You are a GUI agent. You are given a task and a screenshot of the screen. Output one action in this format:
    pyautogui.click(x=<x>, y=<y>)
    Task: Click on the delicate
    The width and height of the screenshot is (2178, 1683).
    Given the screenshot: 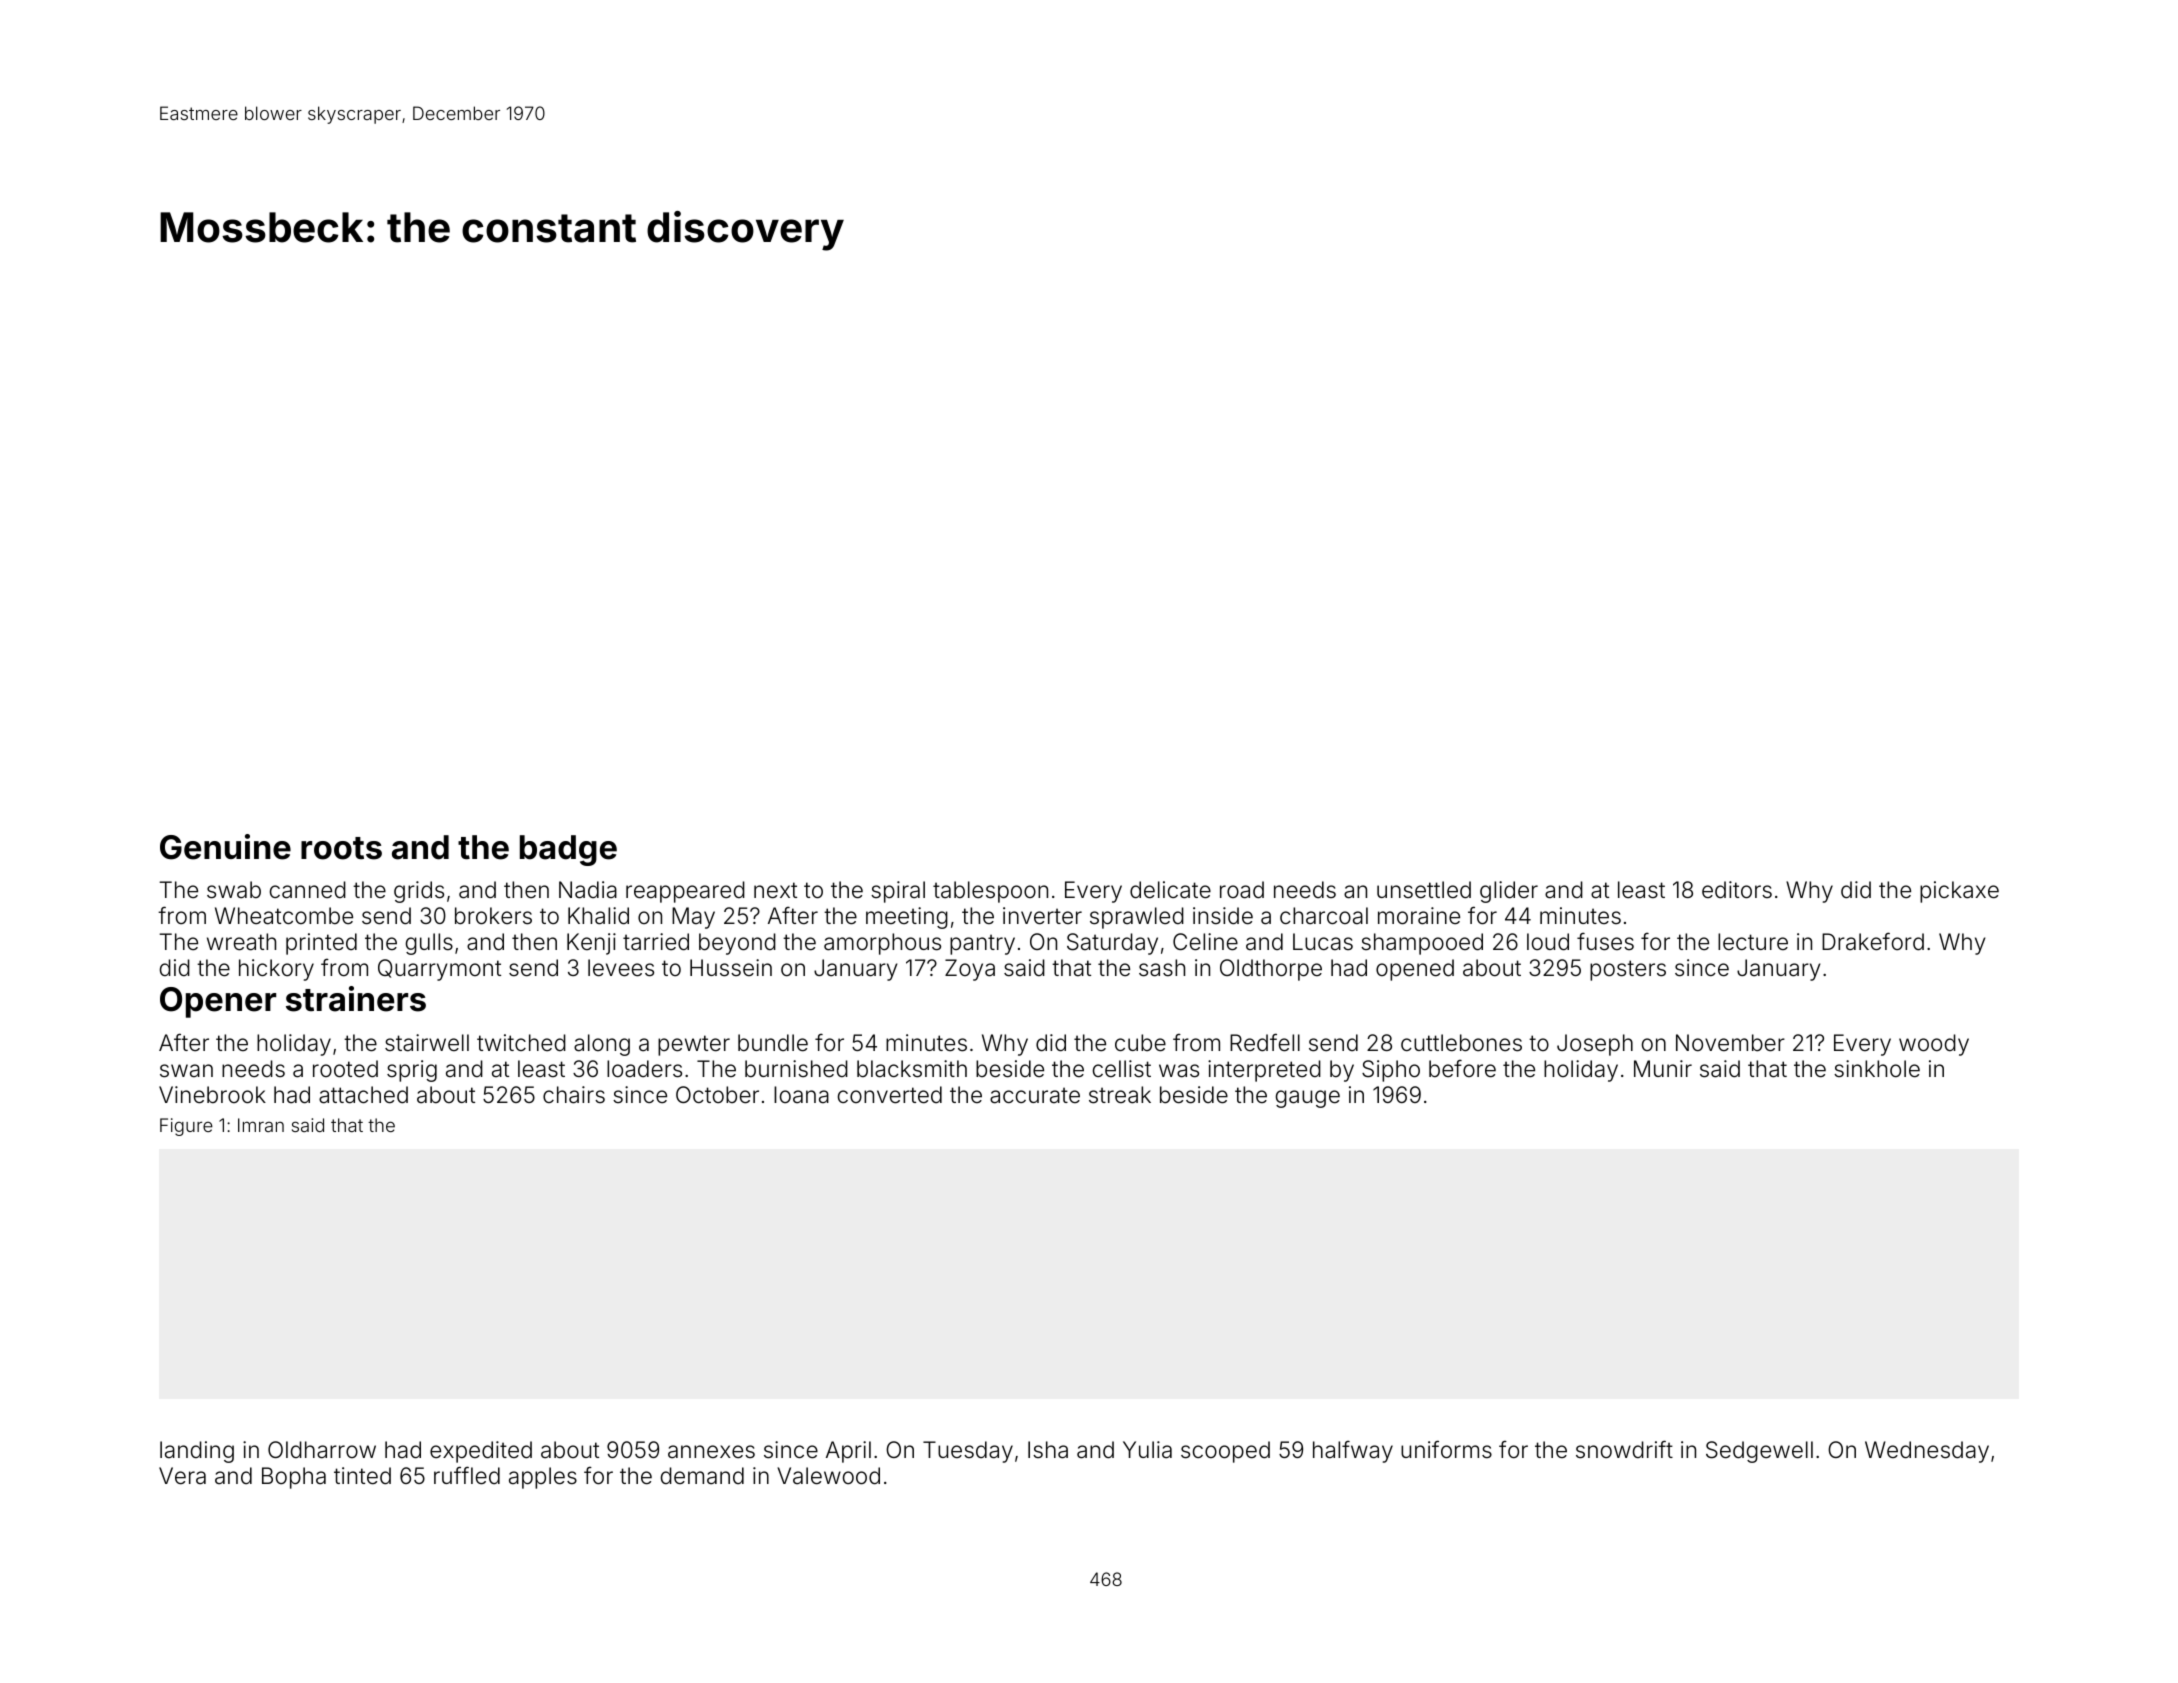 What is the action you would take?
    pyautogui.click(x=1170, y=890)
